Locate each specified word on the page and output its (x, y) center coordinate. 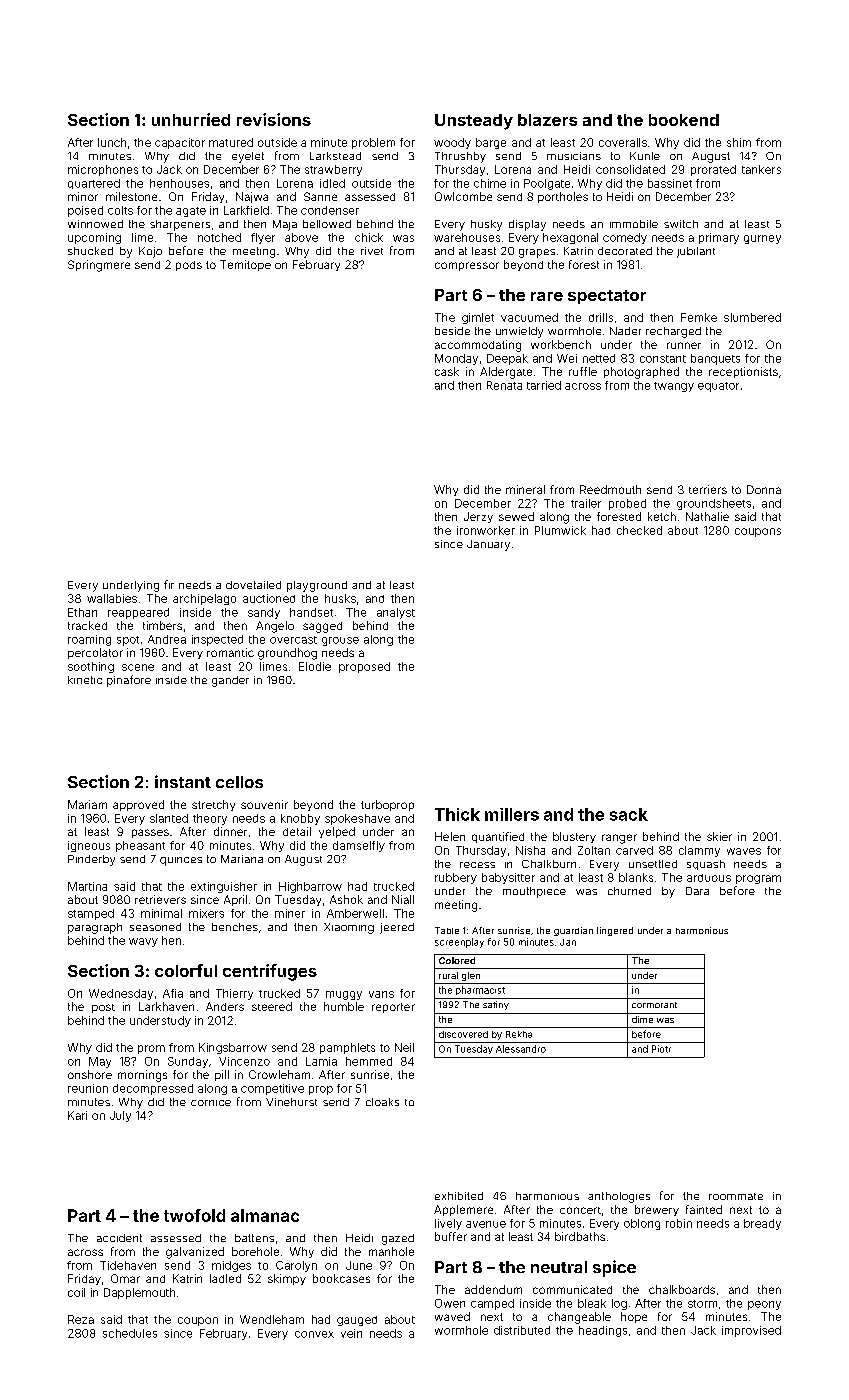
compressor (467, 266)
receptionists (743, 372)
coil (76, 1292)
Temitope (245, 265)
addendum (493, 1289)
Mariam (87, 804)
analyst (396, 613)
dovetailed (253, 585)
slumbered (752, 317)
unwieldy (519, 332)
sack (629, 814)
